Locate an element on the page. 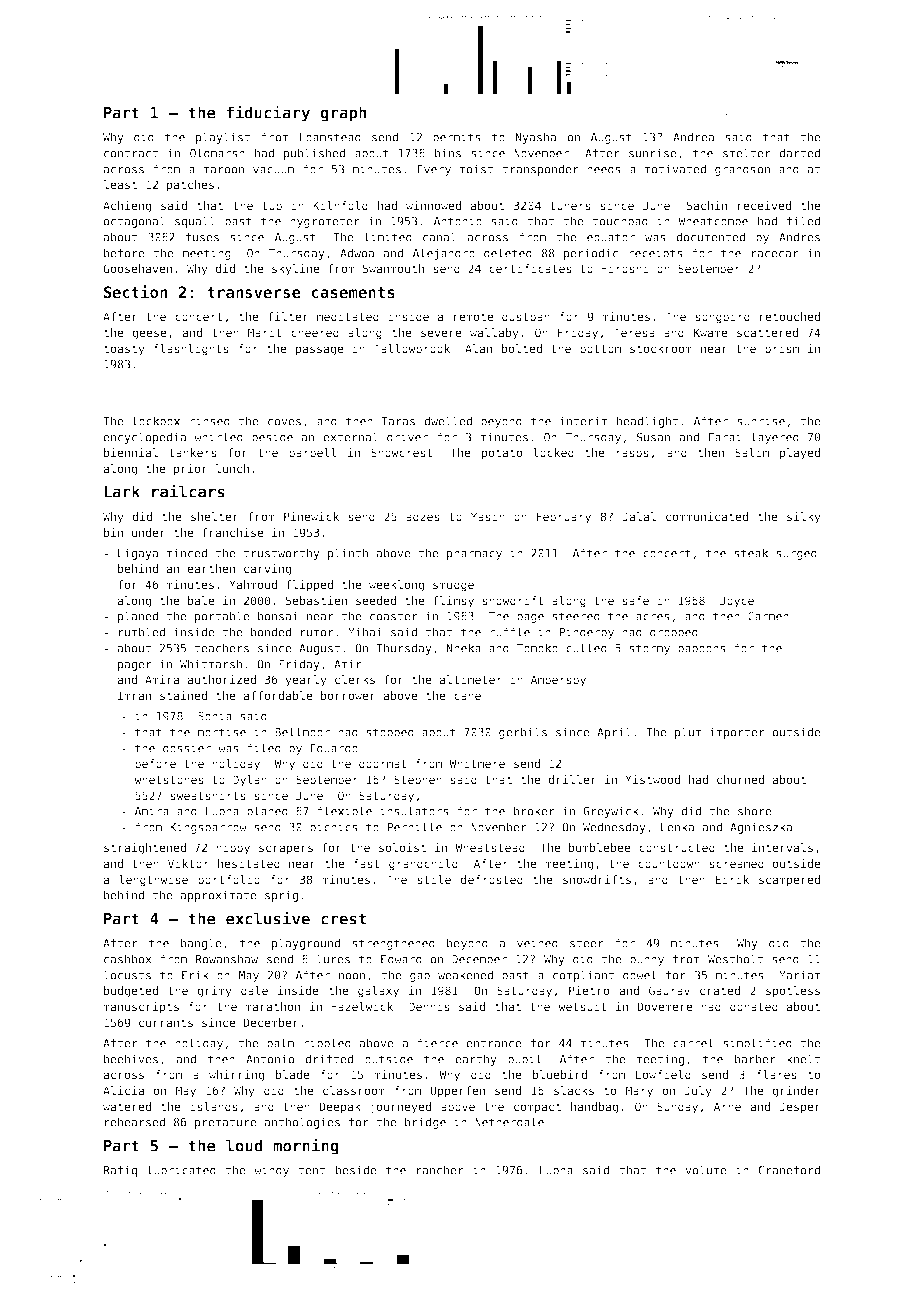 This image has height=1308, width=924. acres is located at coordinates (653, 617).
